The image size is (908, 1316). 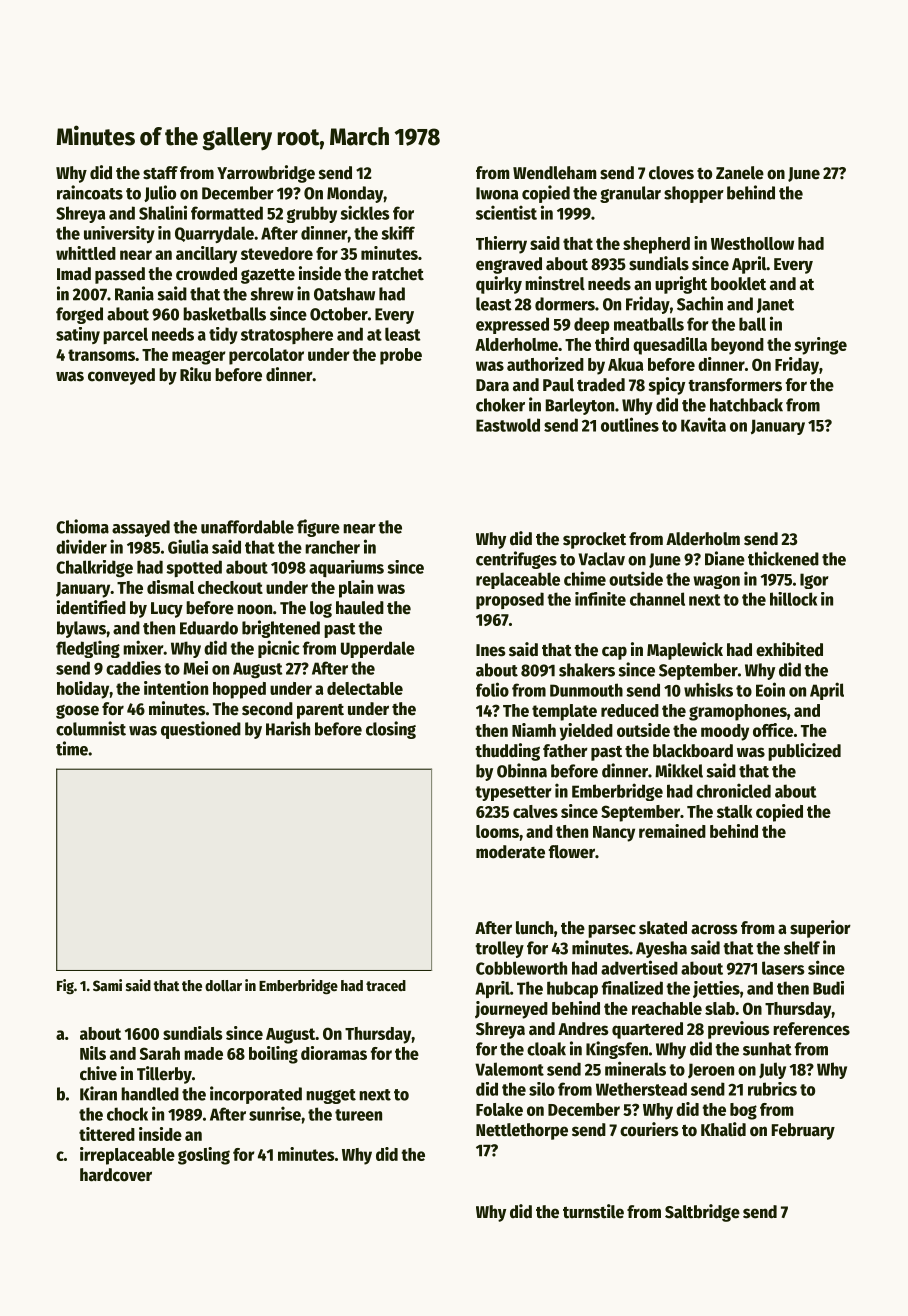 I want to click on moody, so click(x=725, y=732).
